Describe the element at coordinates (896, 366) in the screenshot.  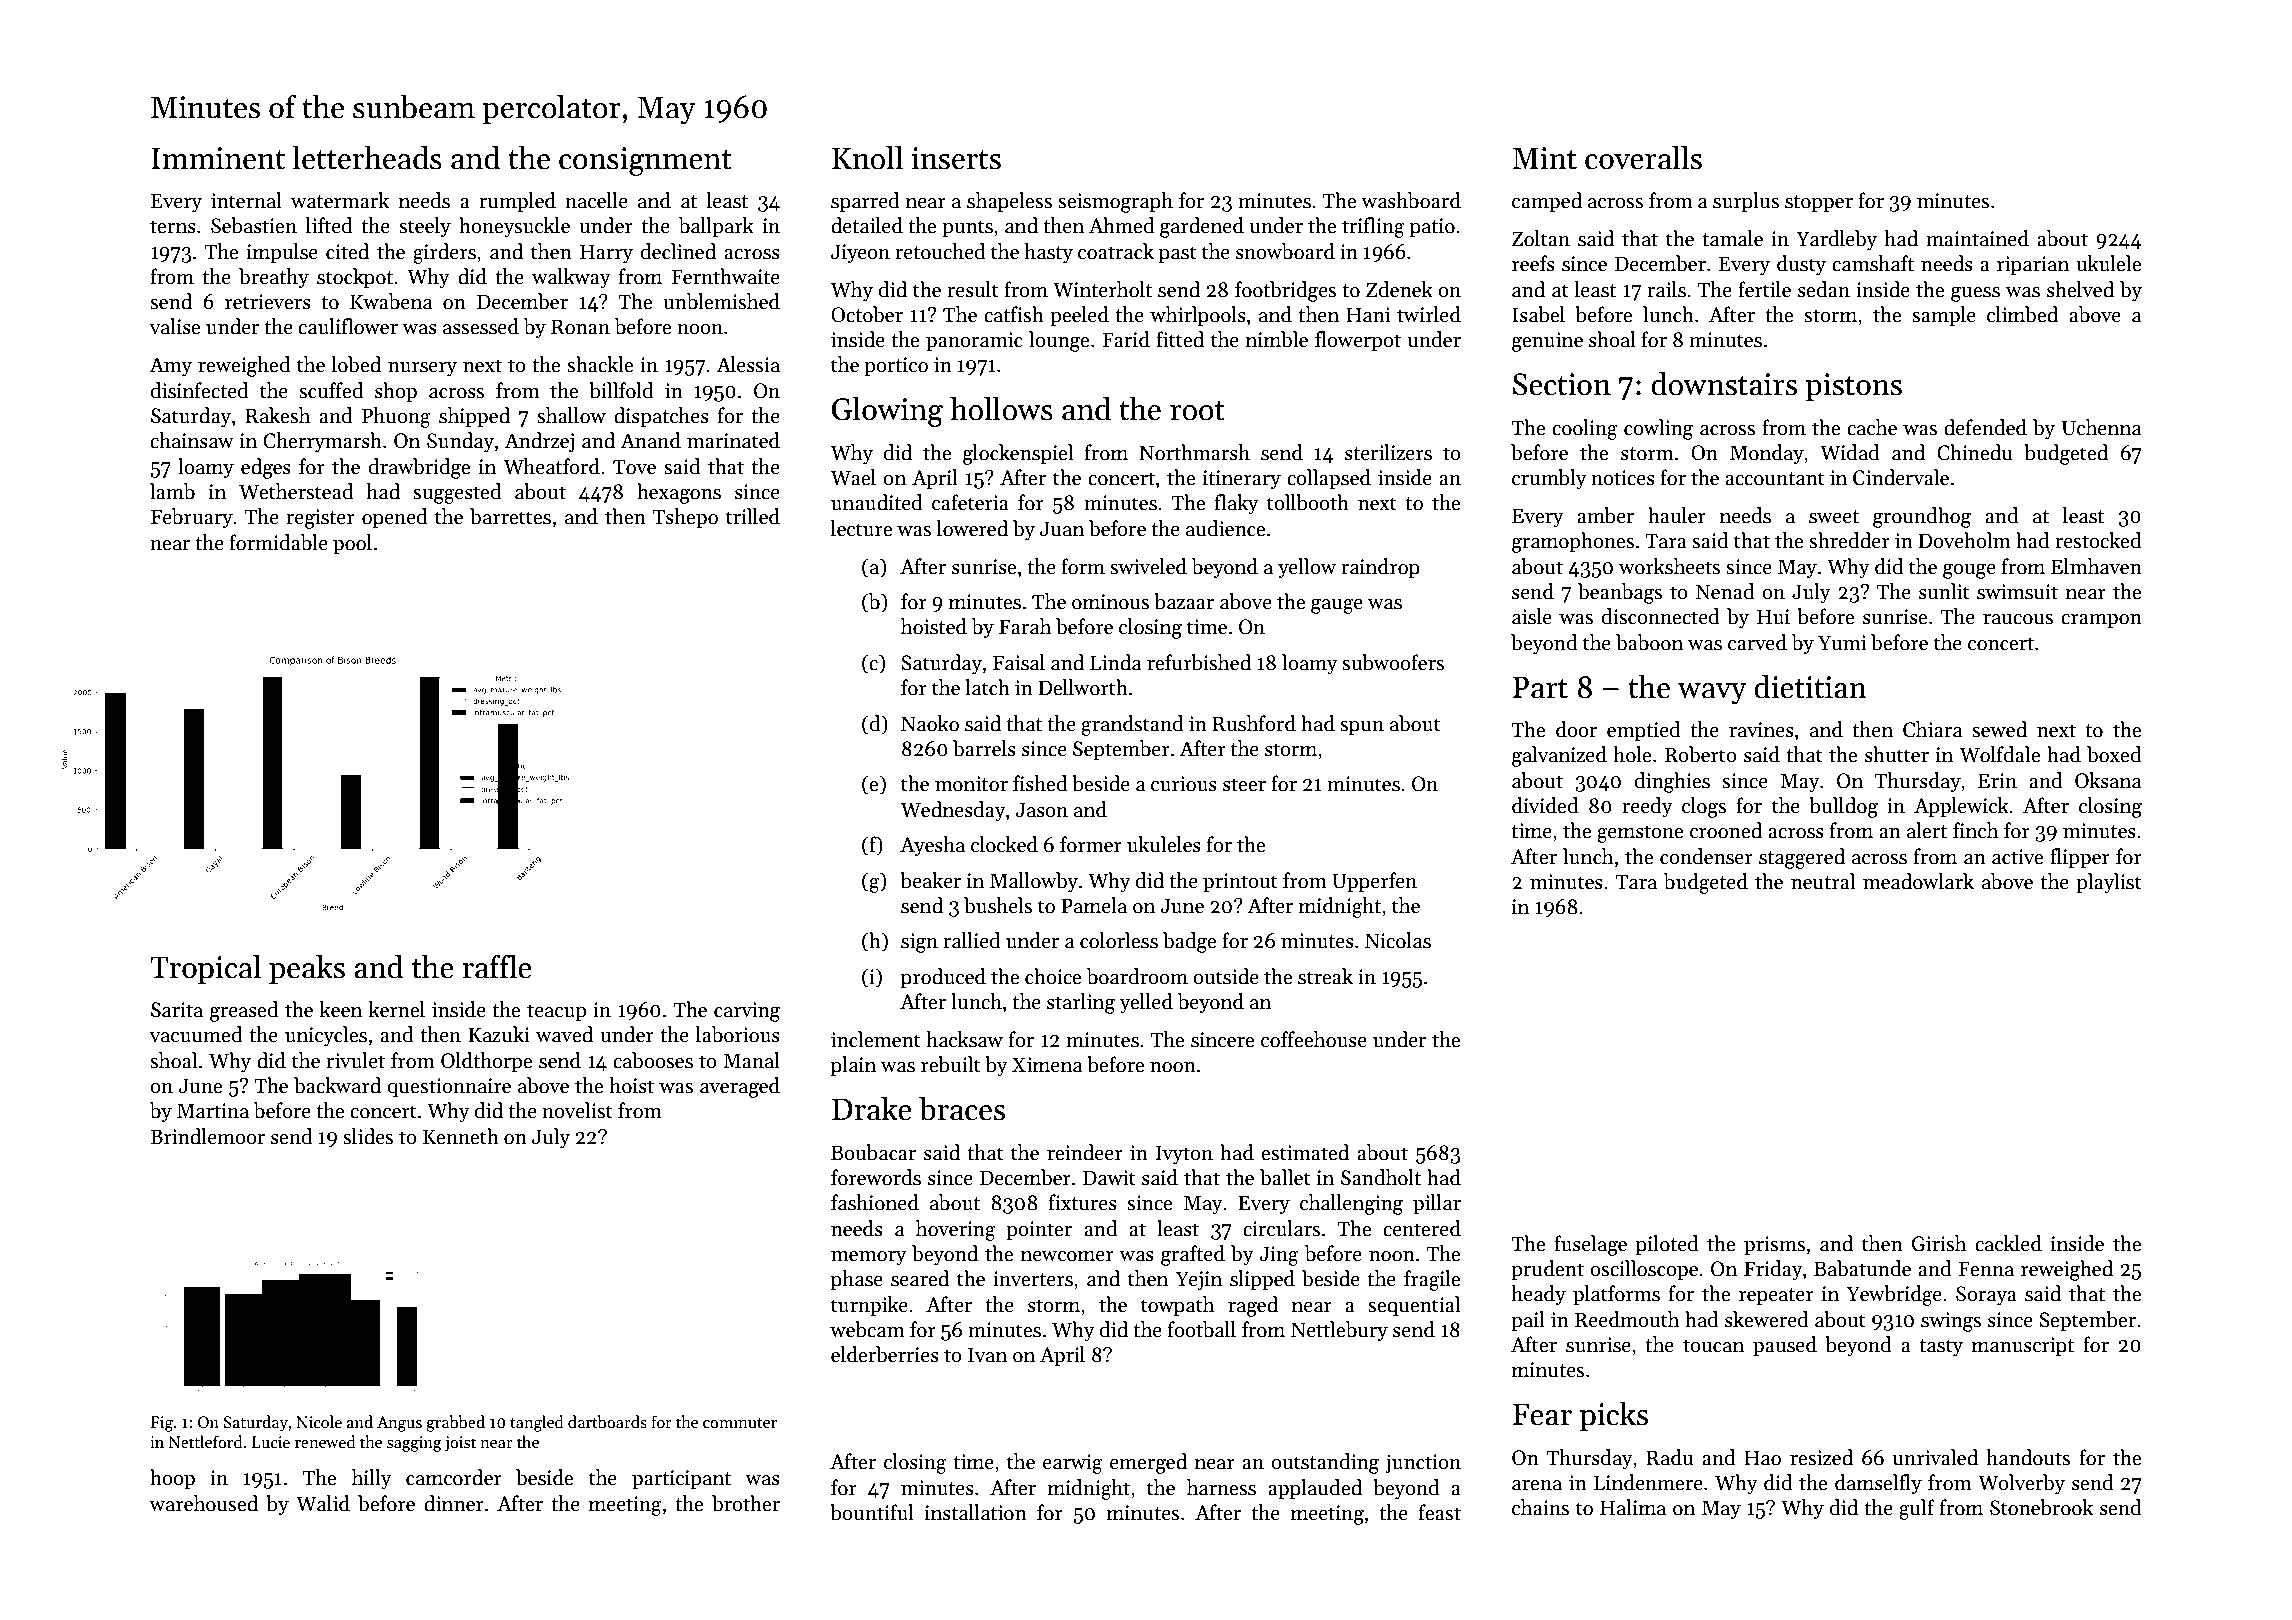
I see `portico` at that location.
